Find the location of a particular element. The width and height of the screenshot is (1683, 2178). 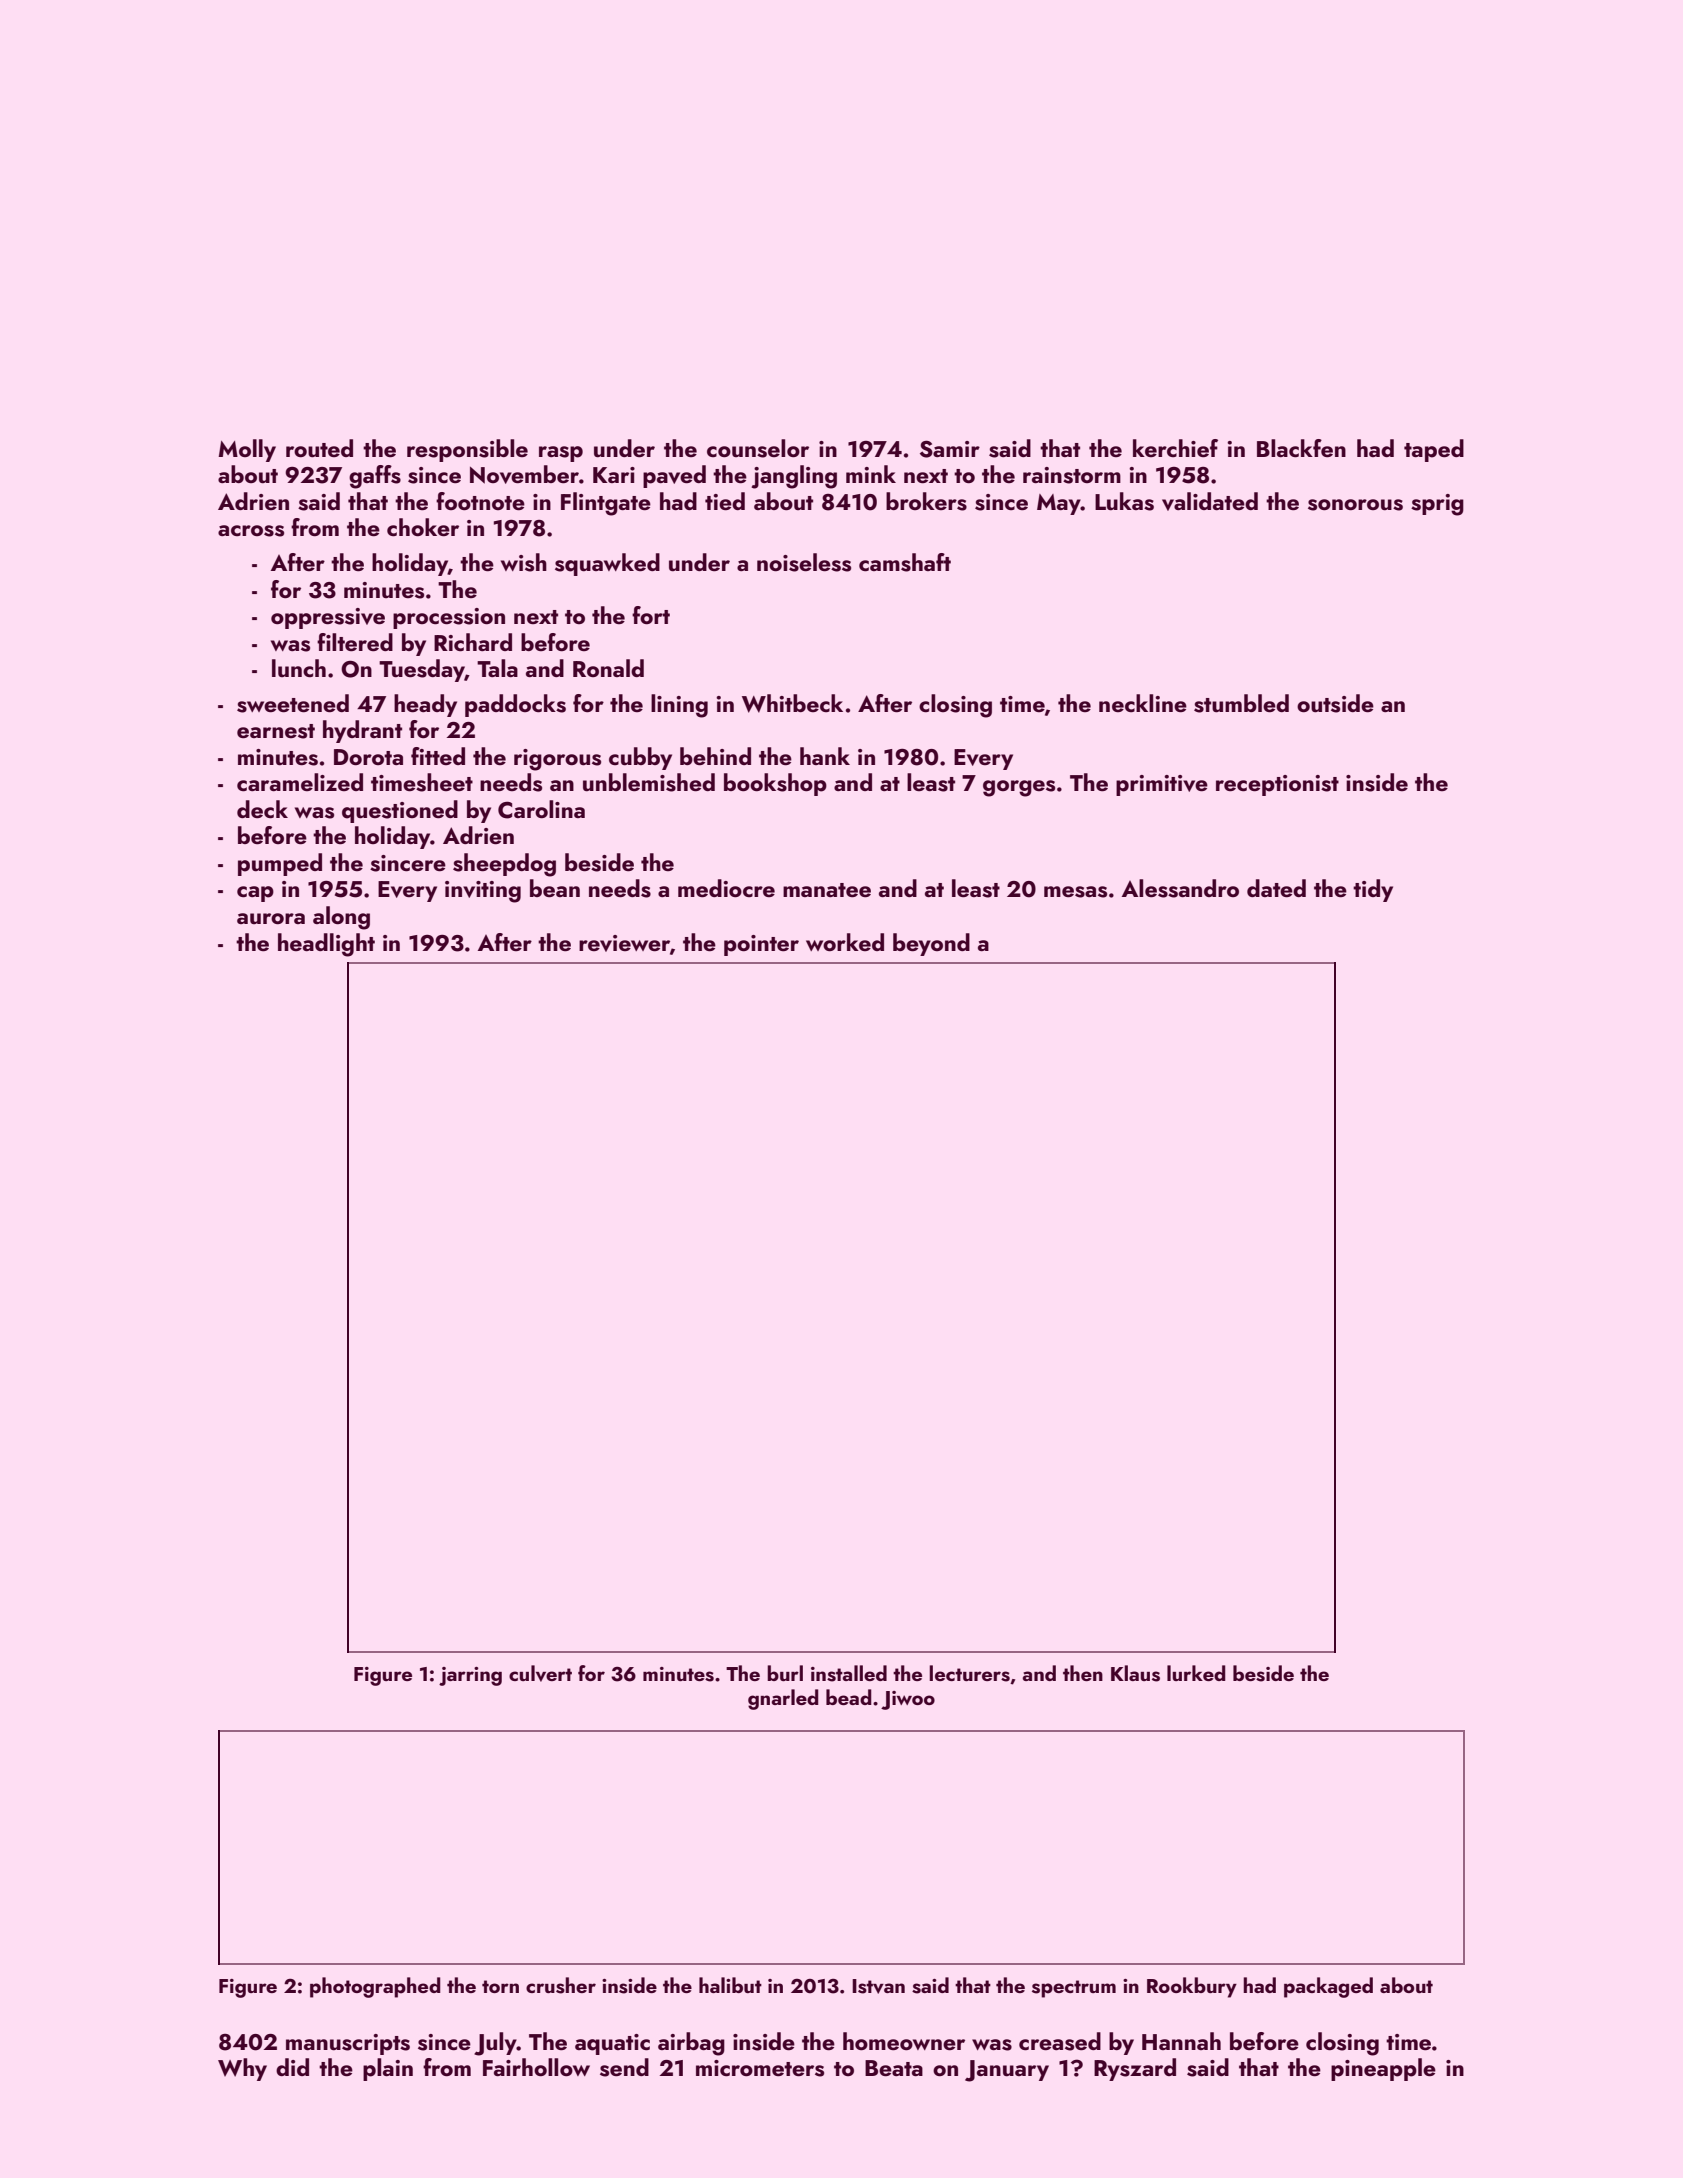

deck is located at coordinates (262, 809).
